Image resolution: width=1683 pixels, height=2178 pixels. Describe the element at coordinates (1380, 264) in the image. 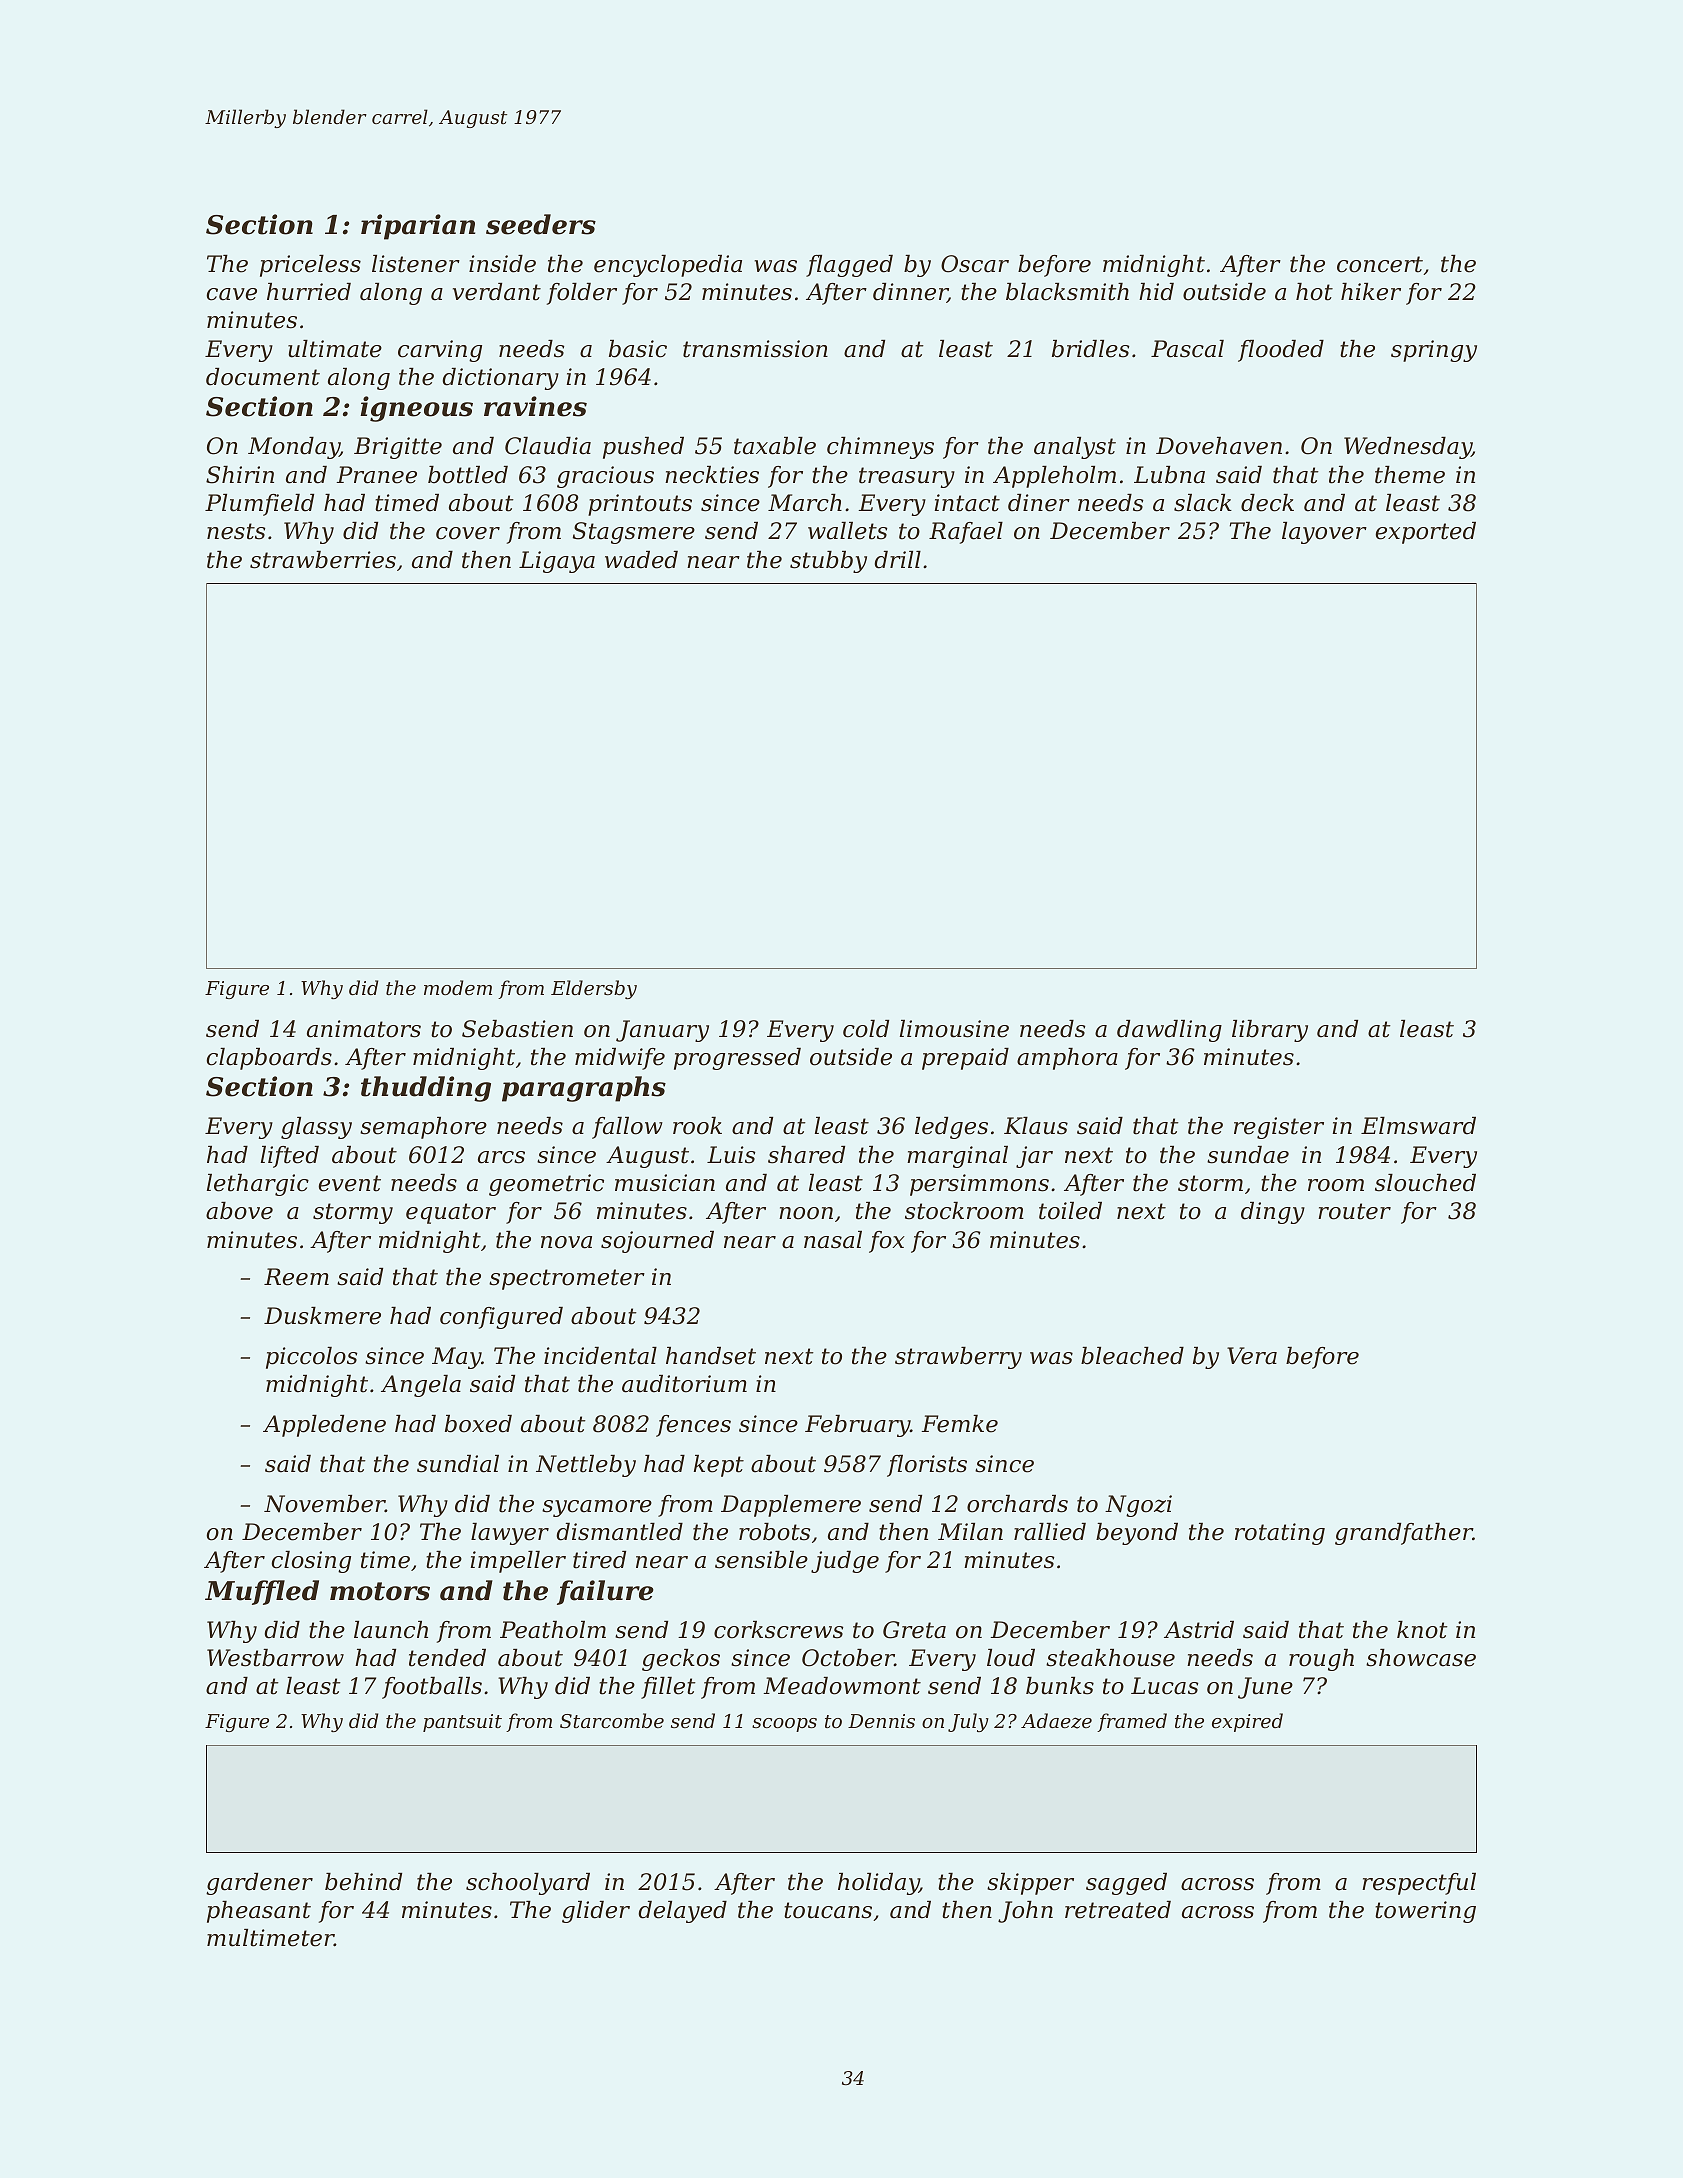

I see `concert` at that location.
